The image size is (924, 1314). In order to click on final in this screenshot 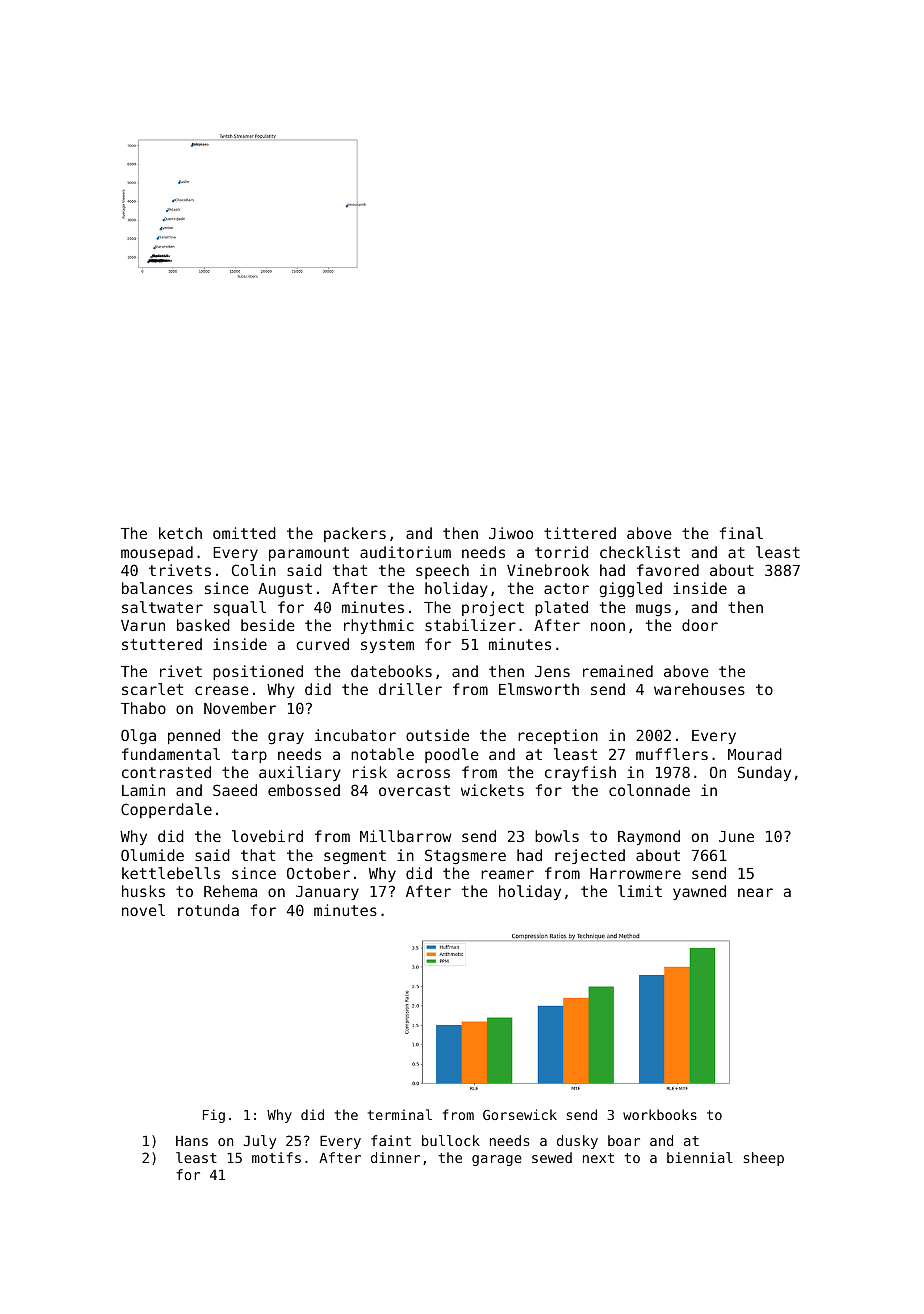, I will do `click(741, 533)`.
